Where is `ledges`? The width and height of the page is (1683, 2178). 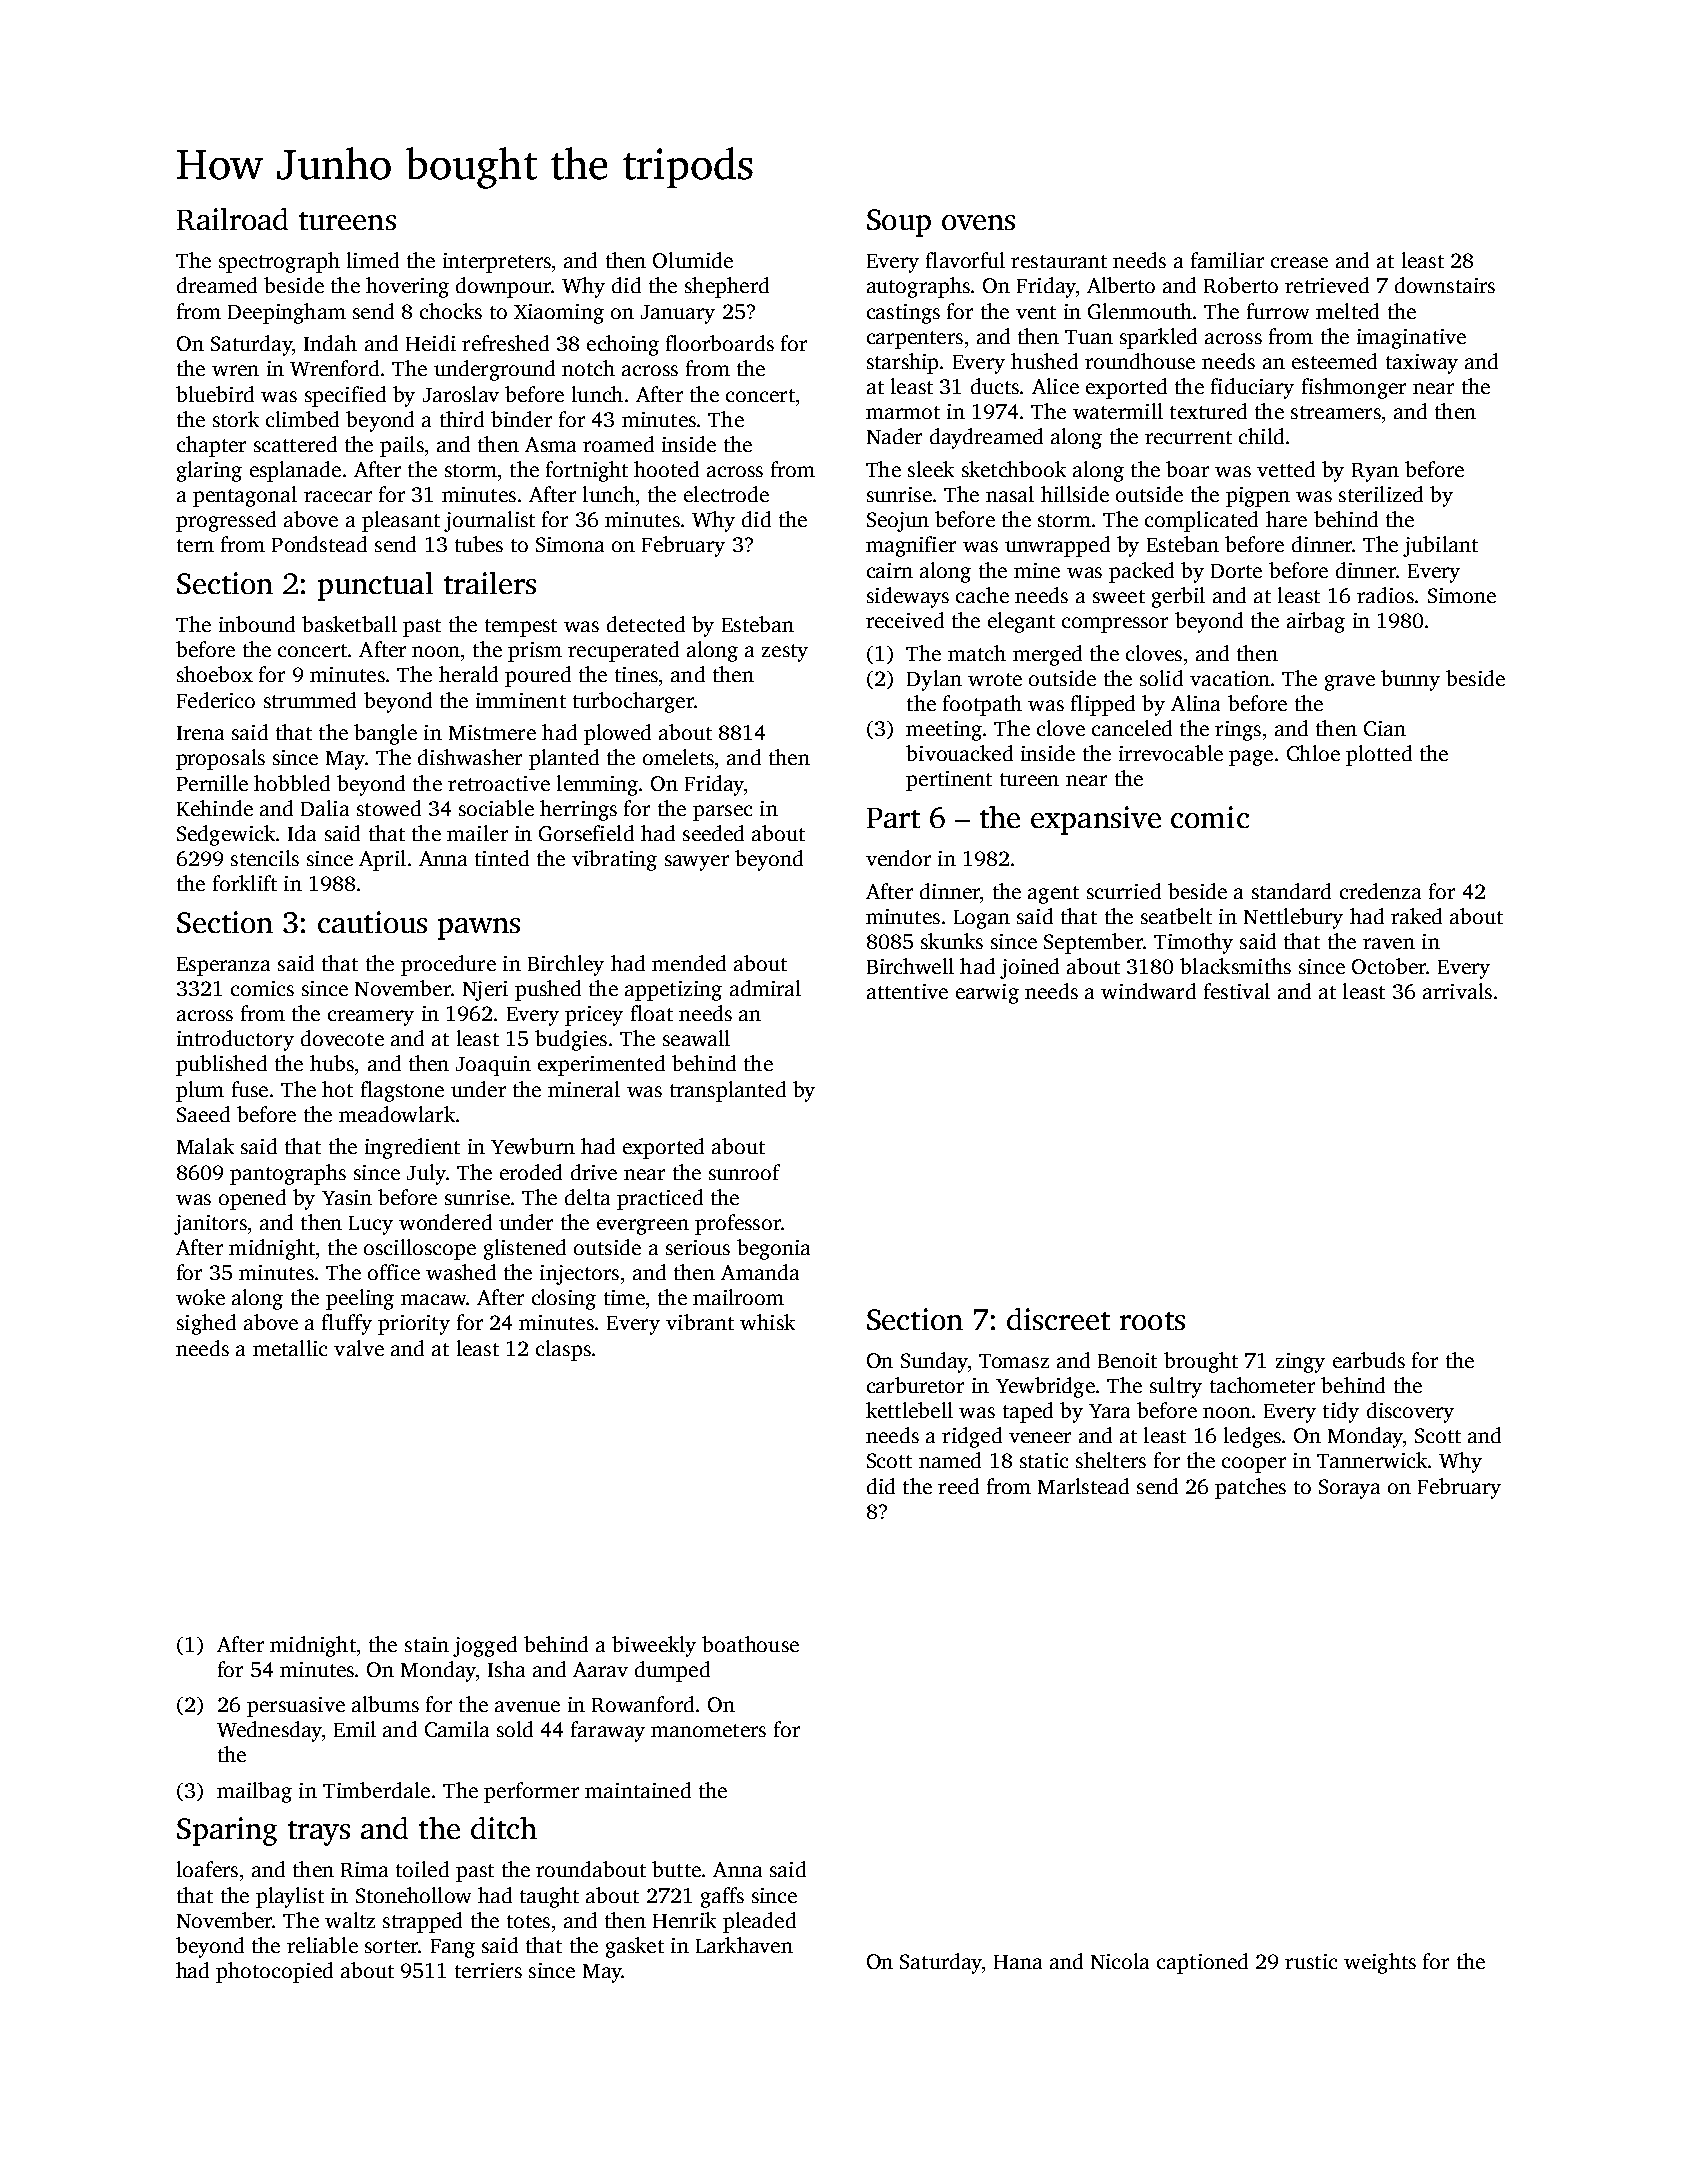 ledges is located at coordinates (1252, 1437).
